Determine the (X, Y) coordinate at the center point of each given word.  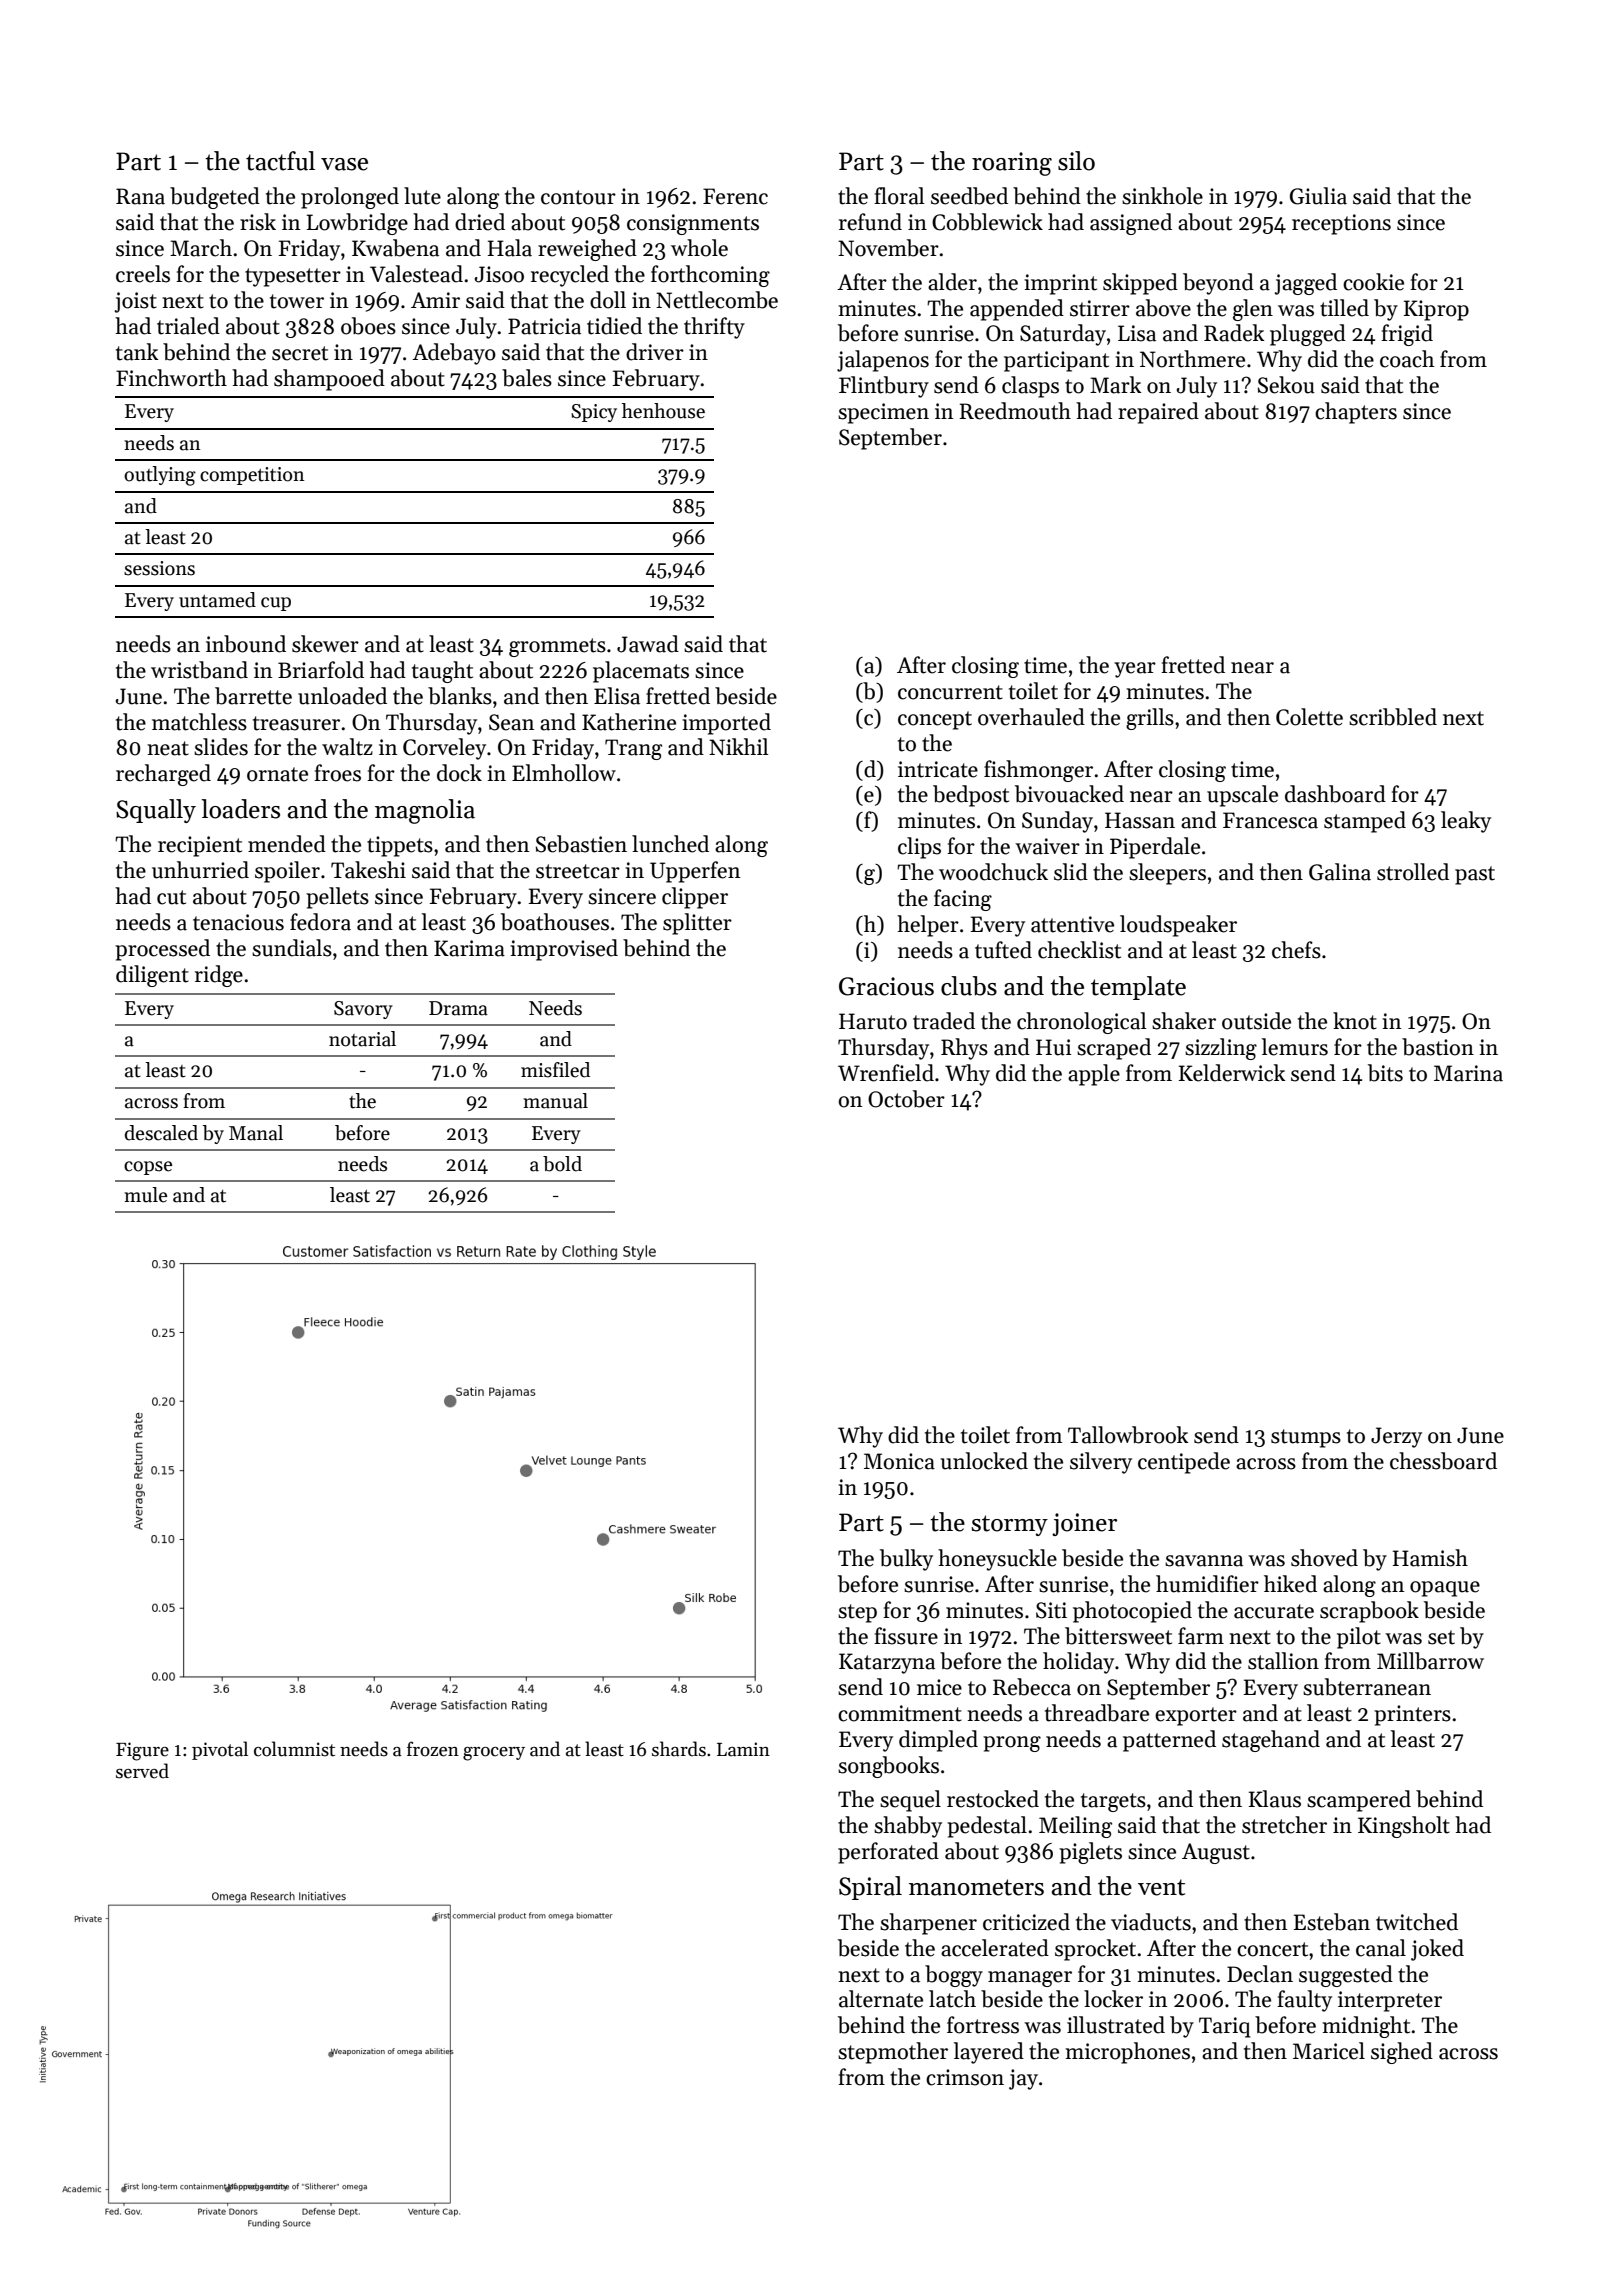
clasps (1030, 387)
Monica (899, 1461)
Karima (469, 948)
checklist (1079, 950)
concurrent (950, 692)
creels (143, 274)
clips (919, 848)
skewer (325, 644)
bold (562, 1164)
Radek (1234, 333)
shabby (908, 1827)
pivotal (220, 1750)
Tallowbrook (1128, 1435)
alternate (881, 1999)
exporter (1196, 1716)
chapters (1356, 413)
